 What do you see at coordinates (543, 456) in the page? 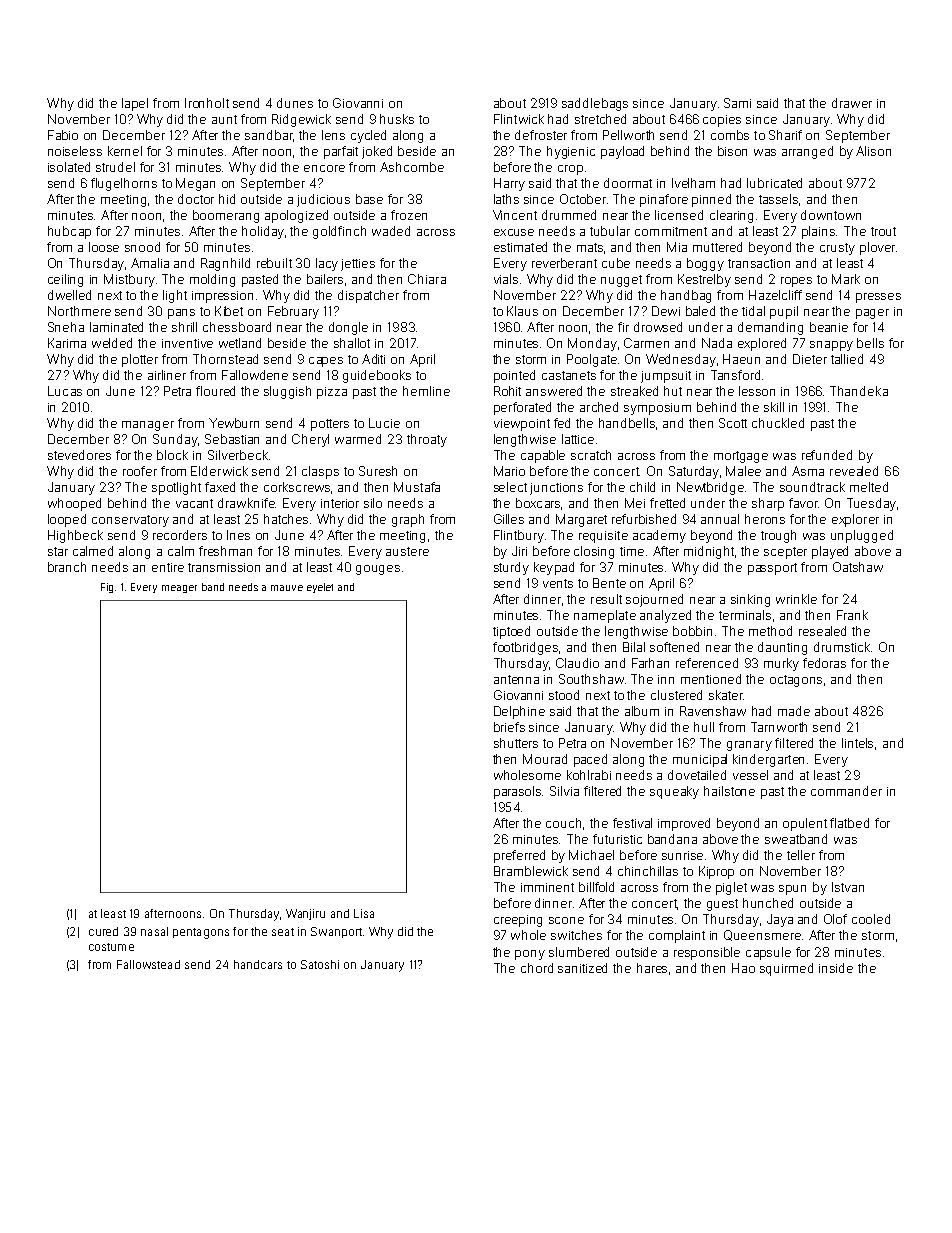
I see `capable` at bounding box center [543, 456].
